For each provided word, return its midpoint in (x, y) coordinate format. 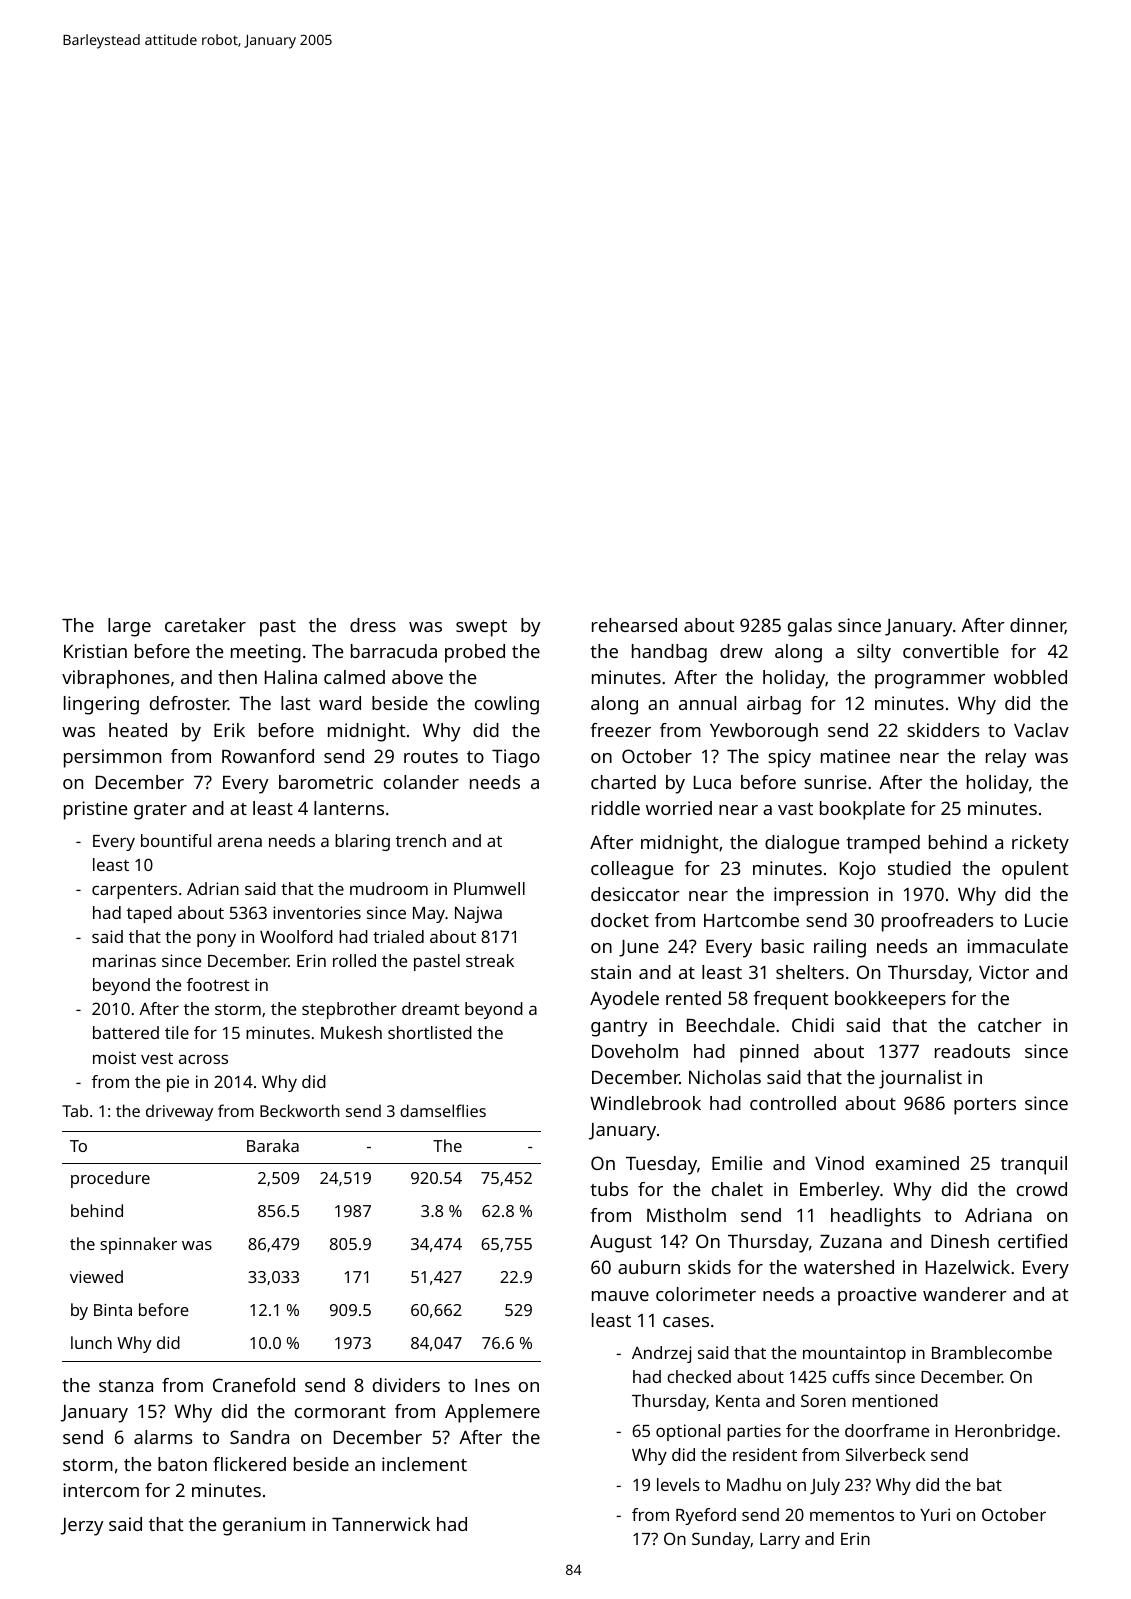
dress (373, 625)
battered (126, 1032)
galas (810, 627)
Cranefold (254, 1385)
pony (216, 940)
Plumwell (489, 888)
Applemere (492, 1413)
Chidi (813, 1025)
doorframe (887, 1430)
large (129, 627)
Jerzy (82, 1527)
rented (693, 998)
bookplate (862, 810)
